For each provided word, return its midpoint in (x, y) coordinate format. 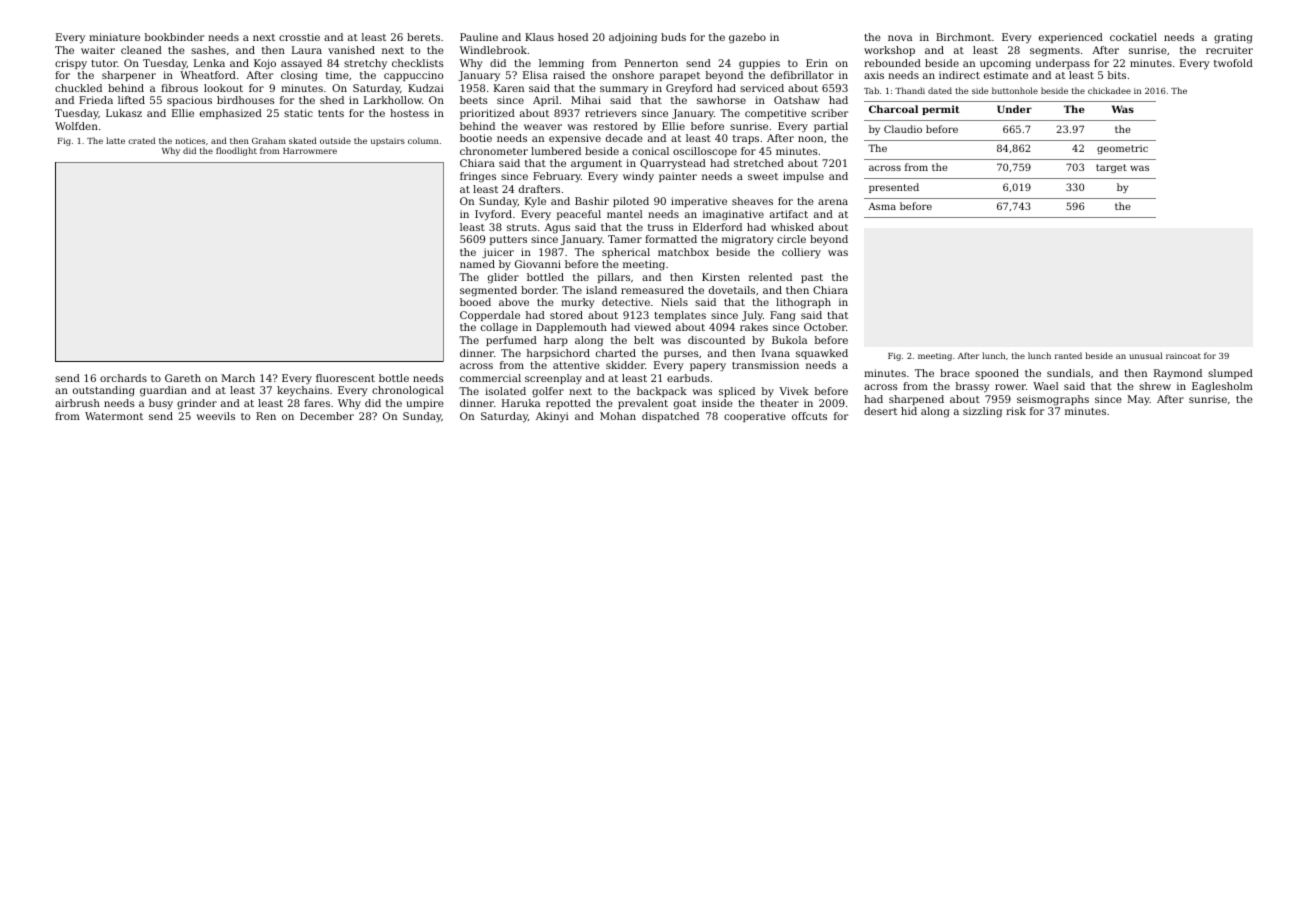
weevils (216, 416)
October (825, 327)
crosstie (299, 37)
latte (115, 140)
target (1111, 168)
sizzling (982, 412)
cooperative (755, 417)
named (477, 264)
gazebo (747, 38)
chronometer (494, 151)
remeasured (652, 290)
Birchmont (963, 37)
